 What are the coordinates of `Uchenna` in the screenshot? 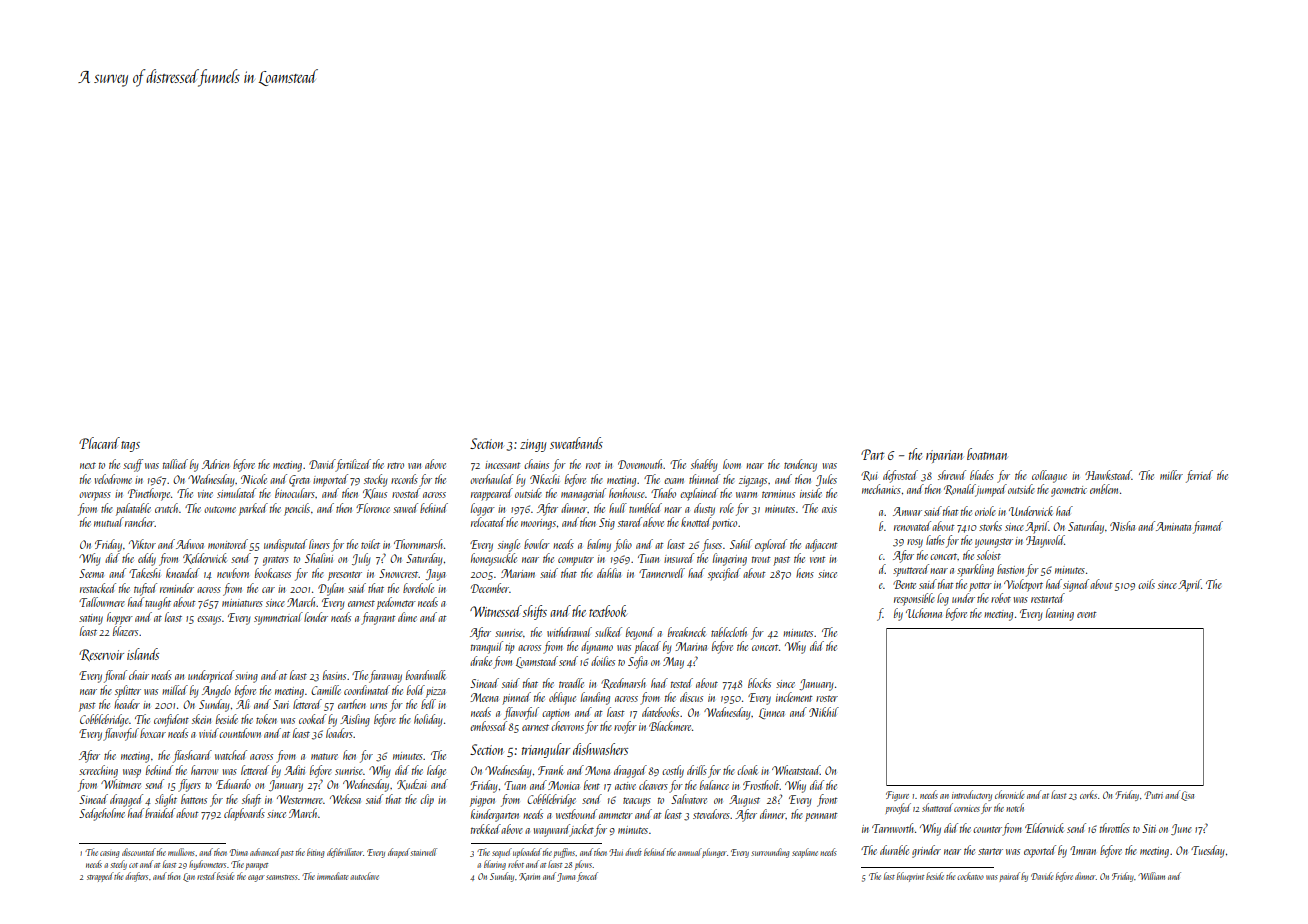 It's located at (924, 613).
